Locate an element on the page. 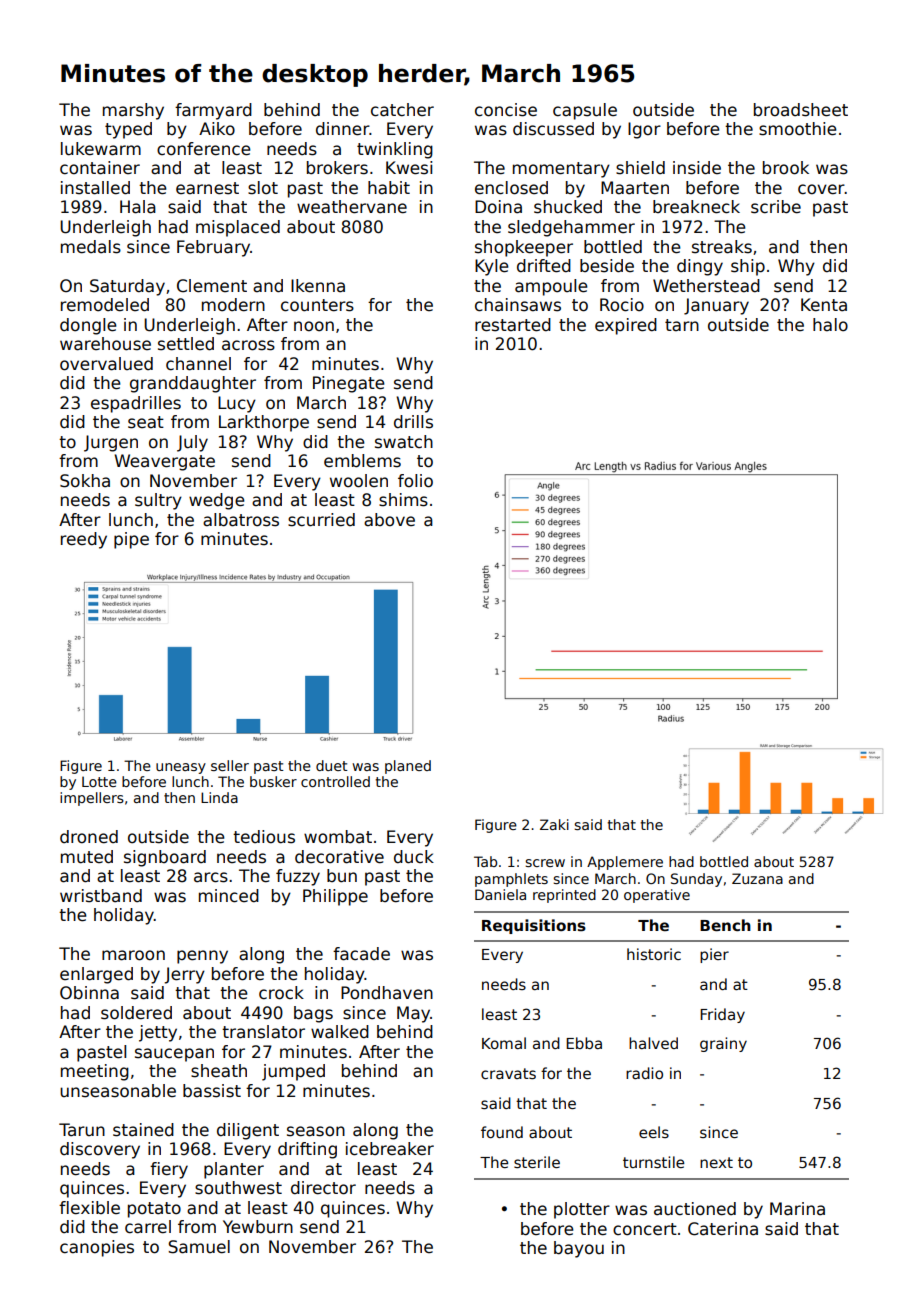 The width and height of the page is (908, 1316). typed is located at coordinates (128, 130).
